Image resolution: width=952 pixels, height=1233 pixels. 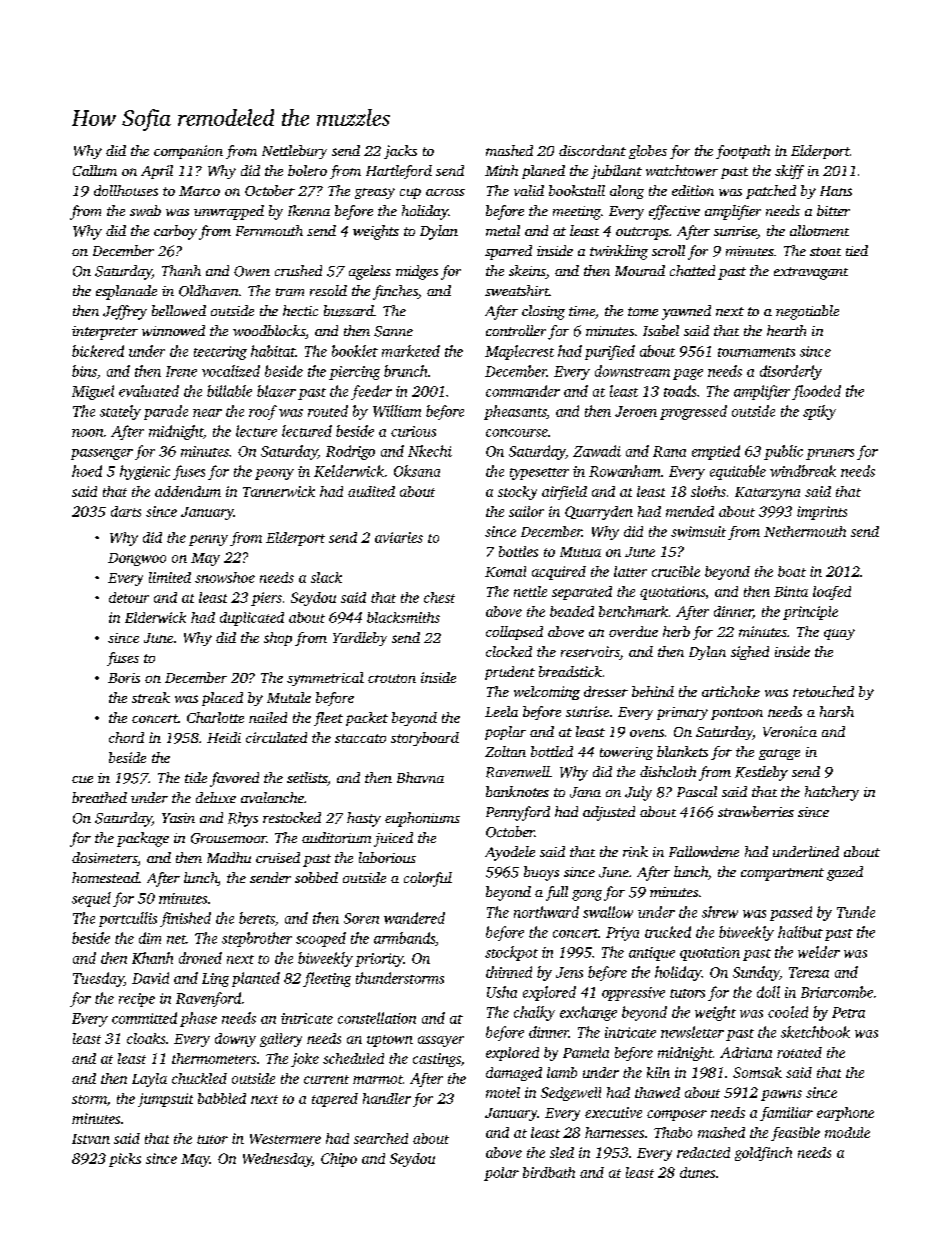 What do you see at coordinates (836, 191) in the screenshot?
I see `Hans` at bounding box center [836, 191].
